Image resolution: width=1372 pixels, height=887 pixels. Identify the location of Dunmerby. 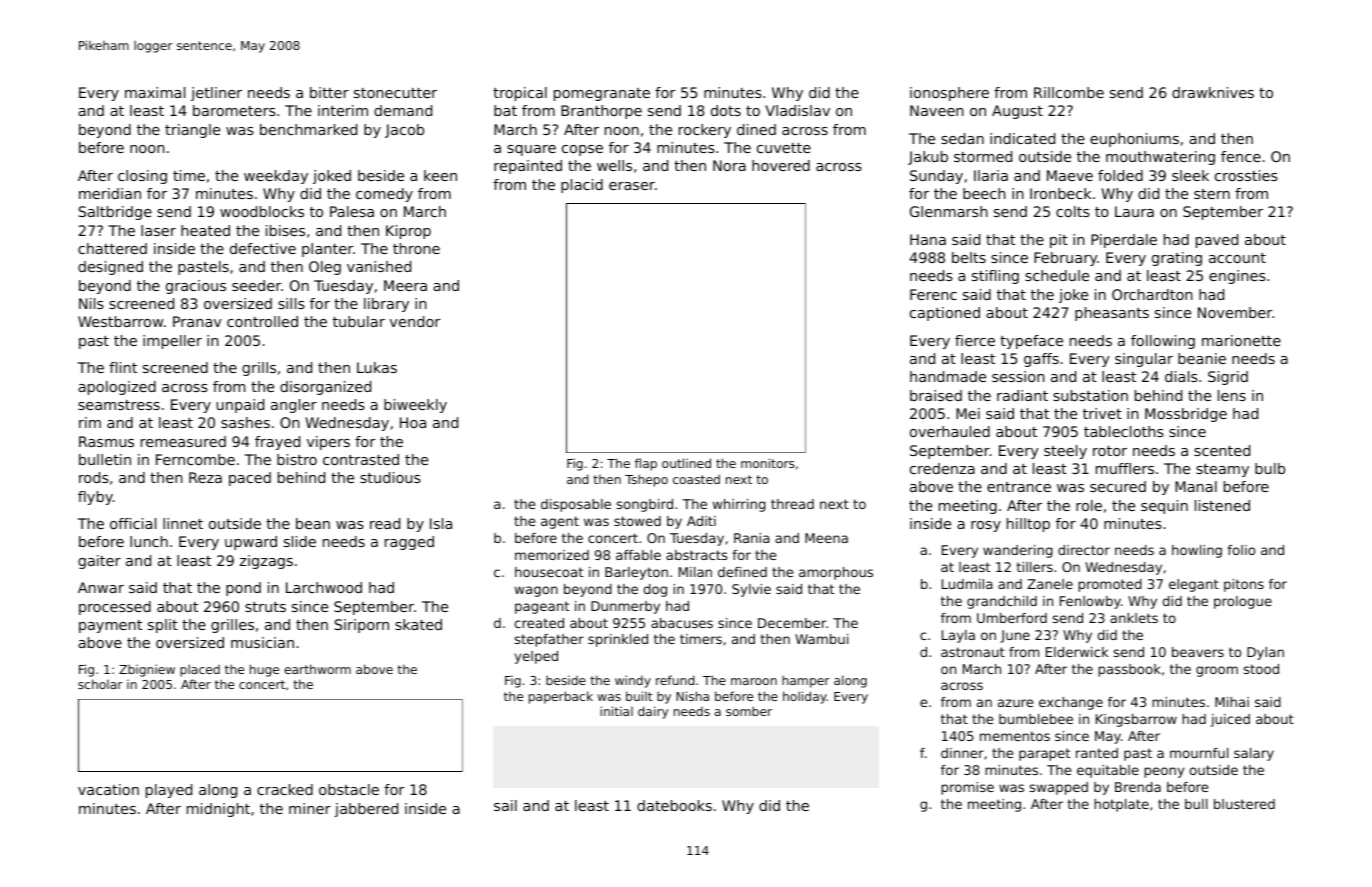
(625, 607).
